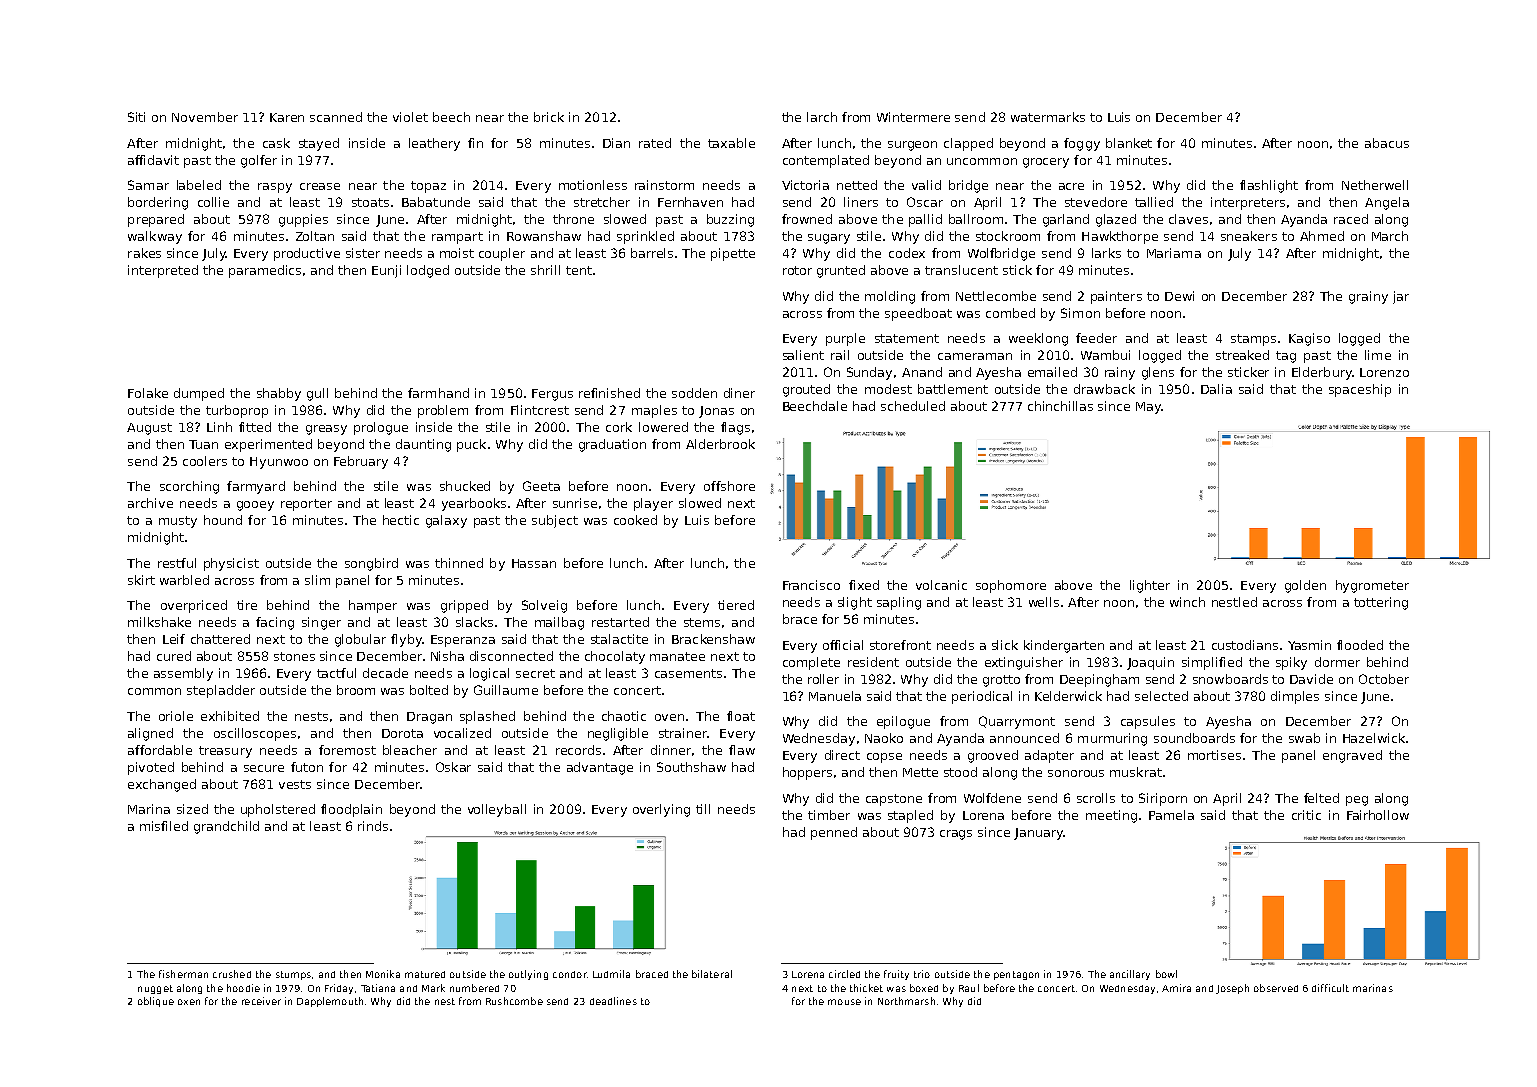 The height and width of the screenshot is (1087, 1537). I want to click on lighter, so click(1150, 586).
